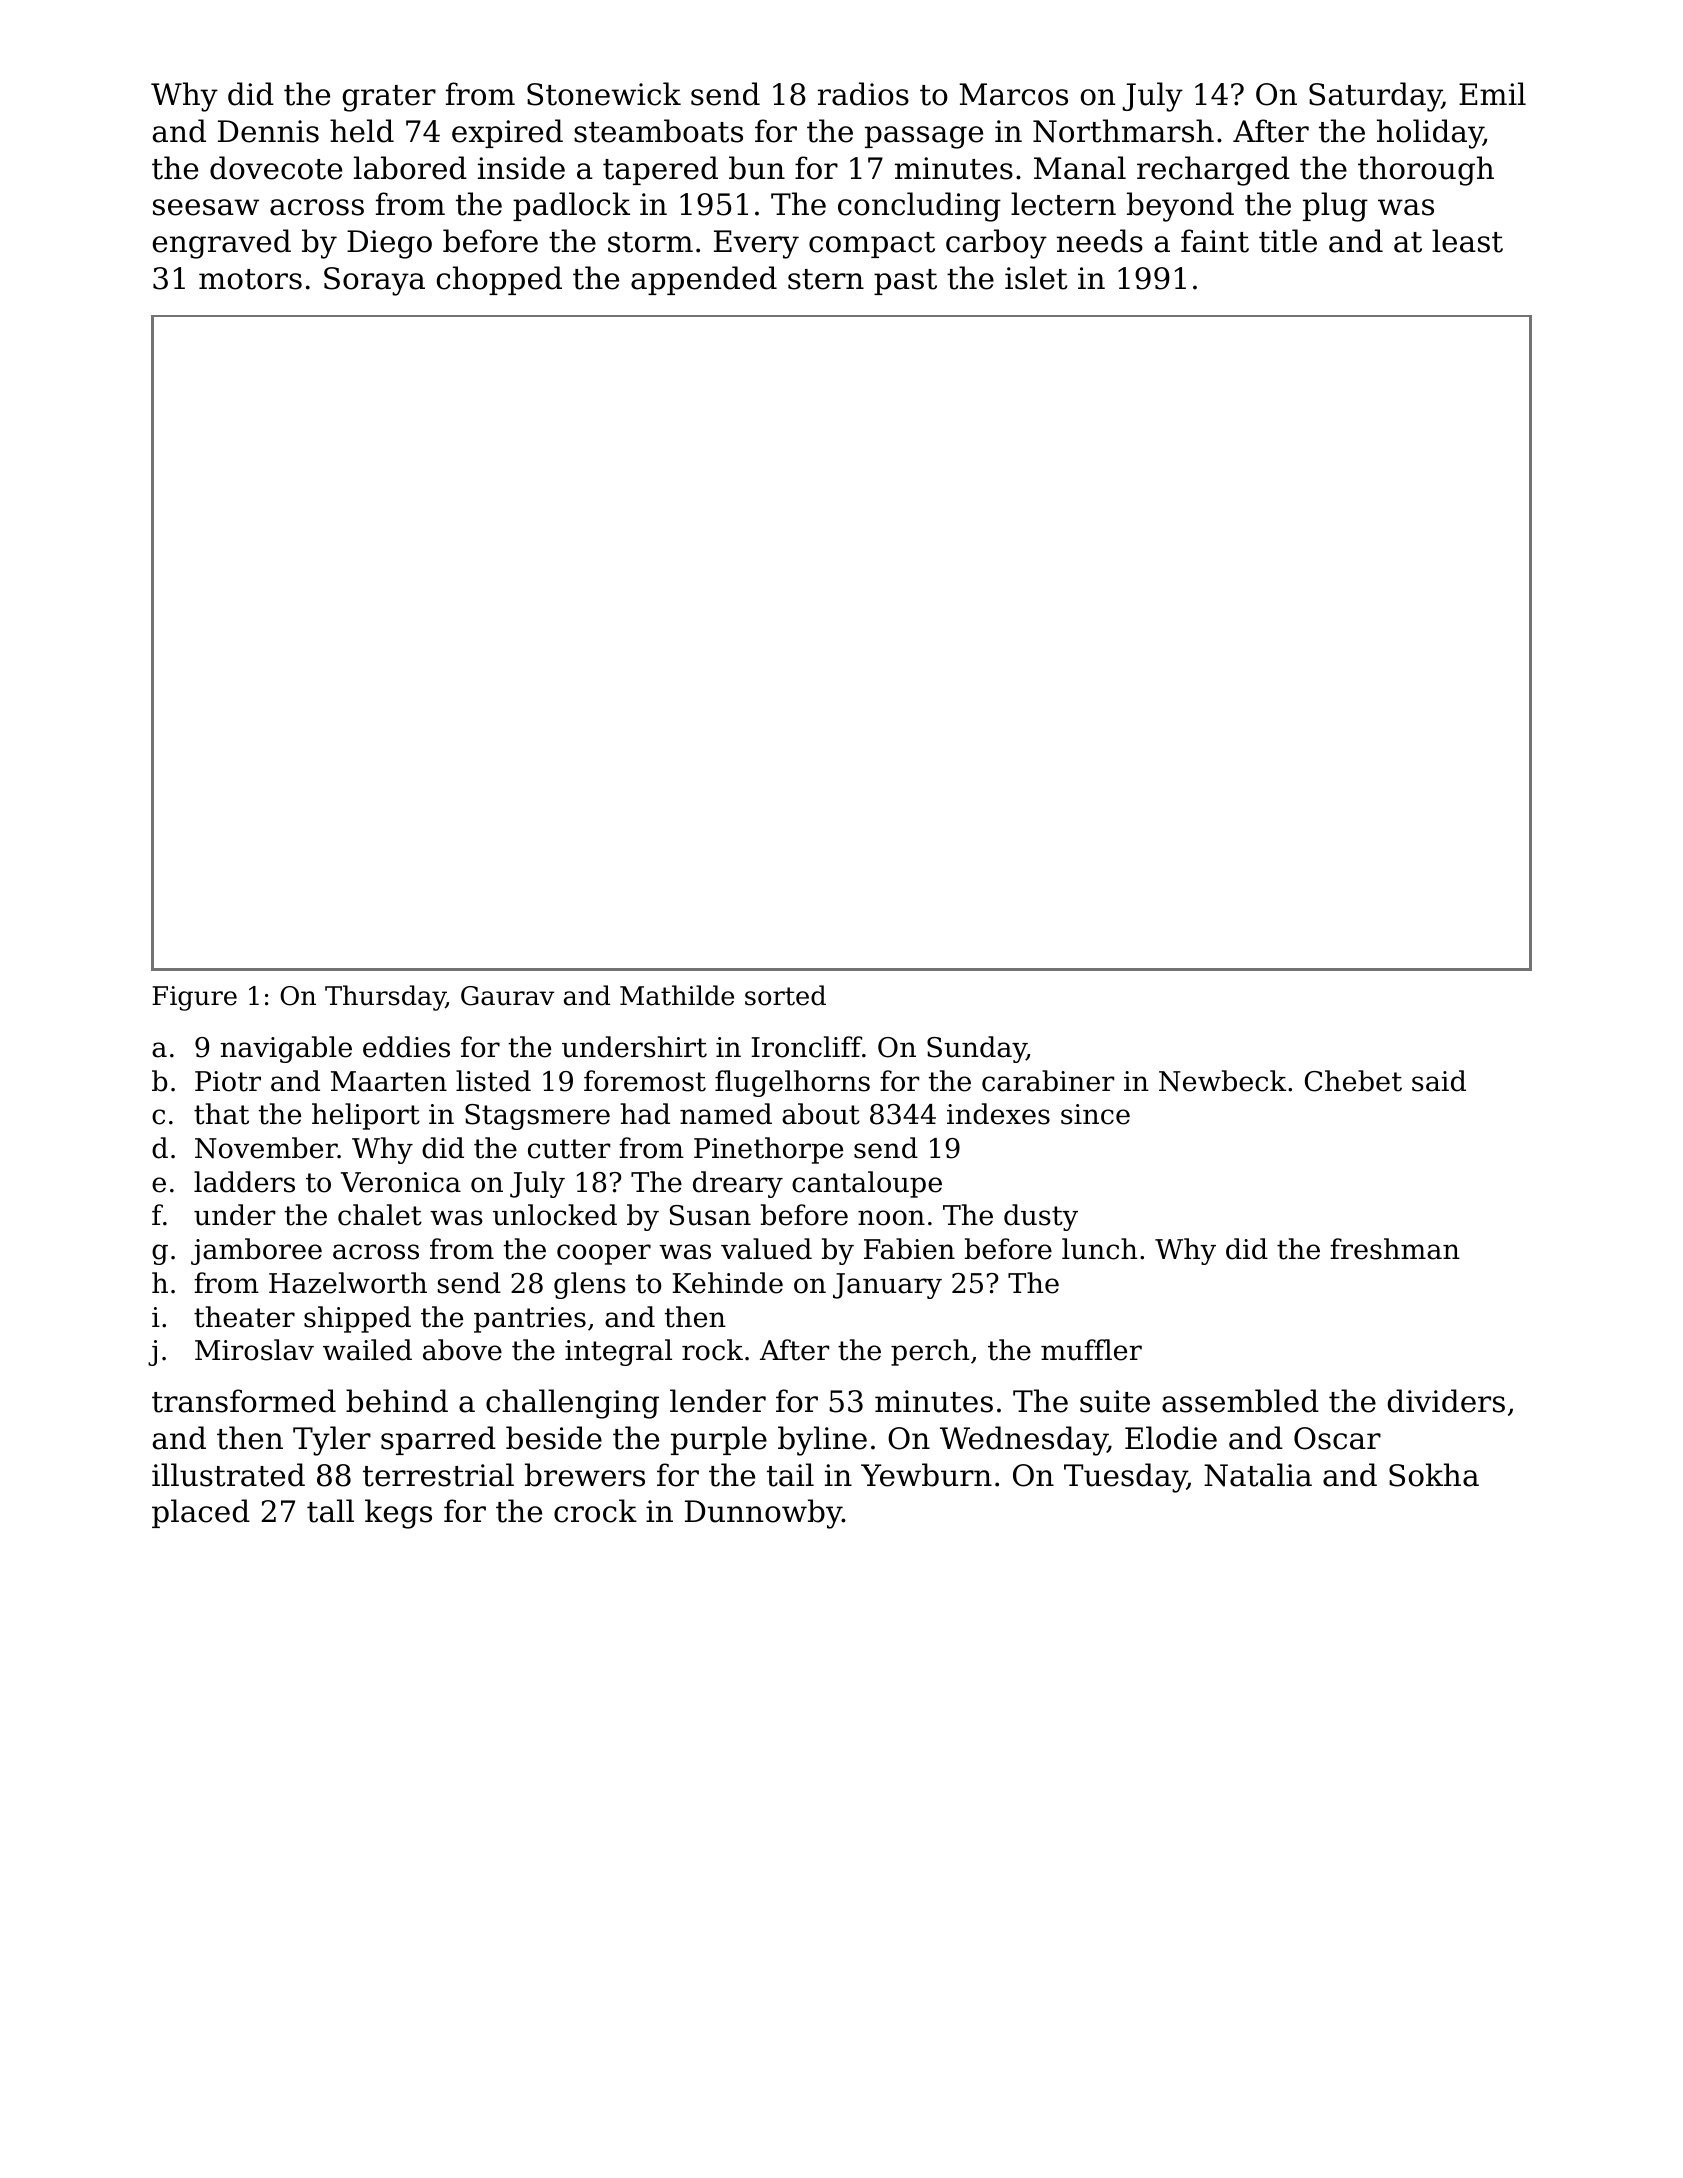 This screenshot has height=2178, width=1683. What do you see at coordinates (704, 280) in the screenshot?
I see `appended` at bounding box center [704, 280].
